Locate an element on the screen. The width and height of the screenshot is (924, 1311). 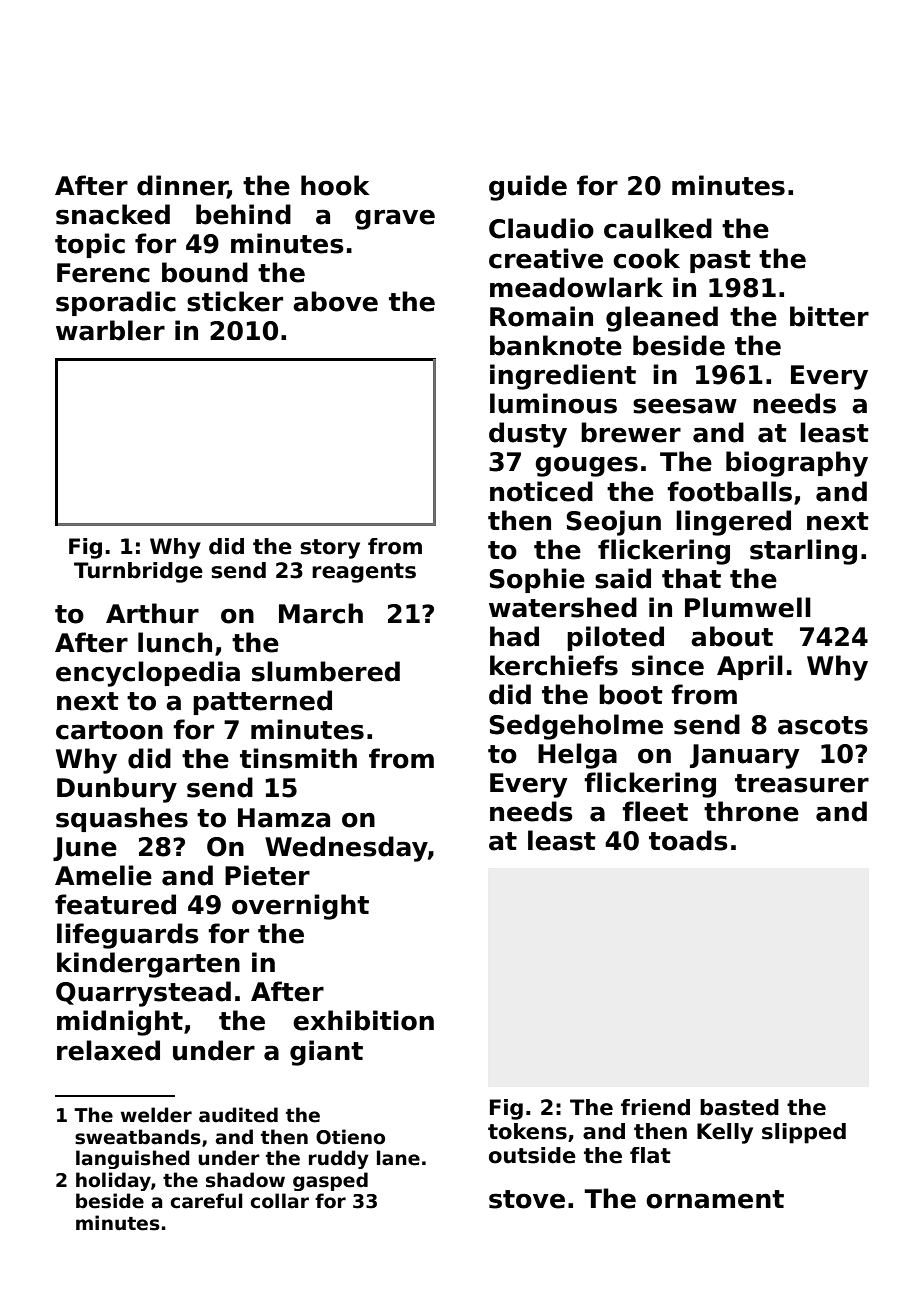
outside is located at coordinates (532, 1155).
